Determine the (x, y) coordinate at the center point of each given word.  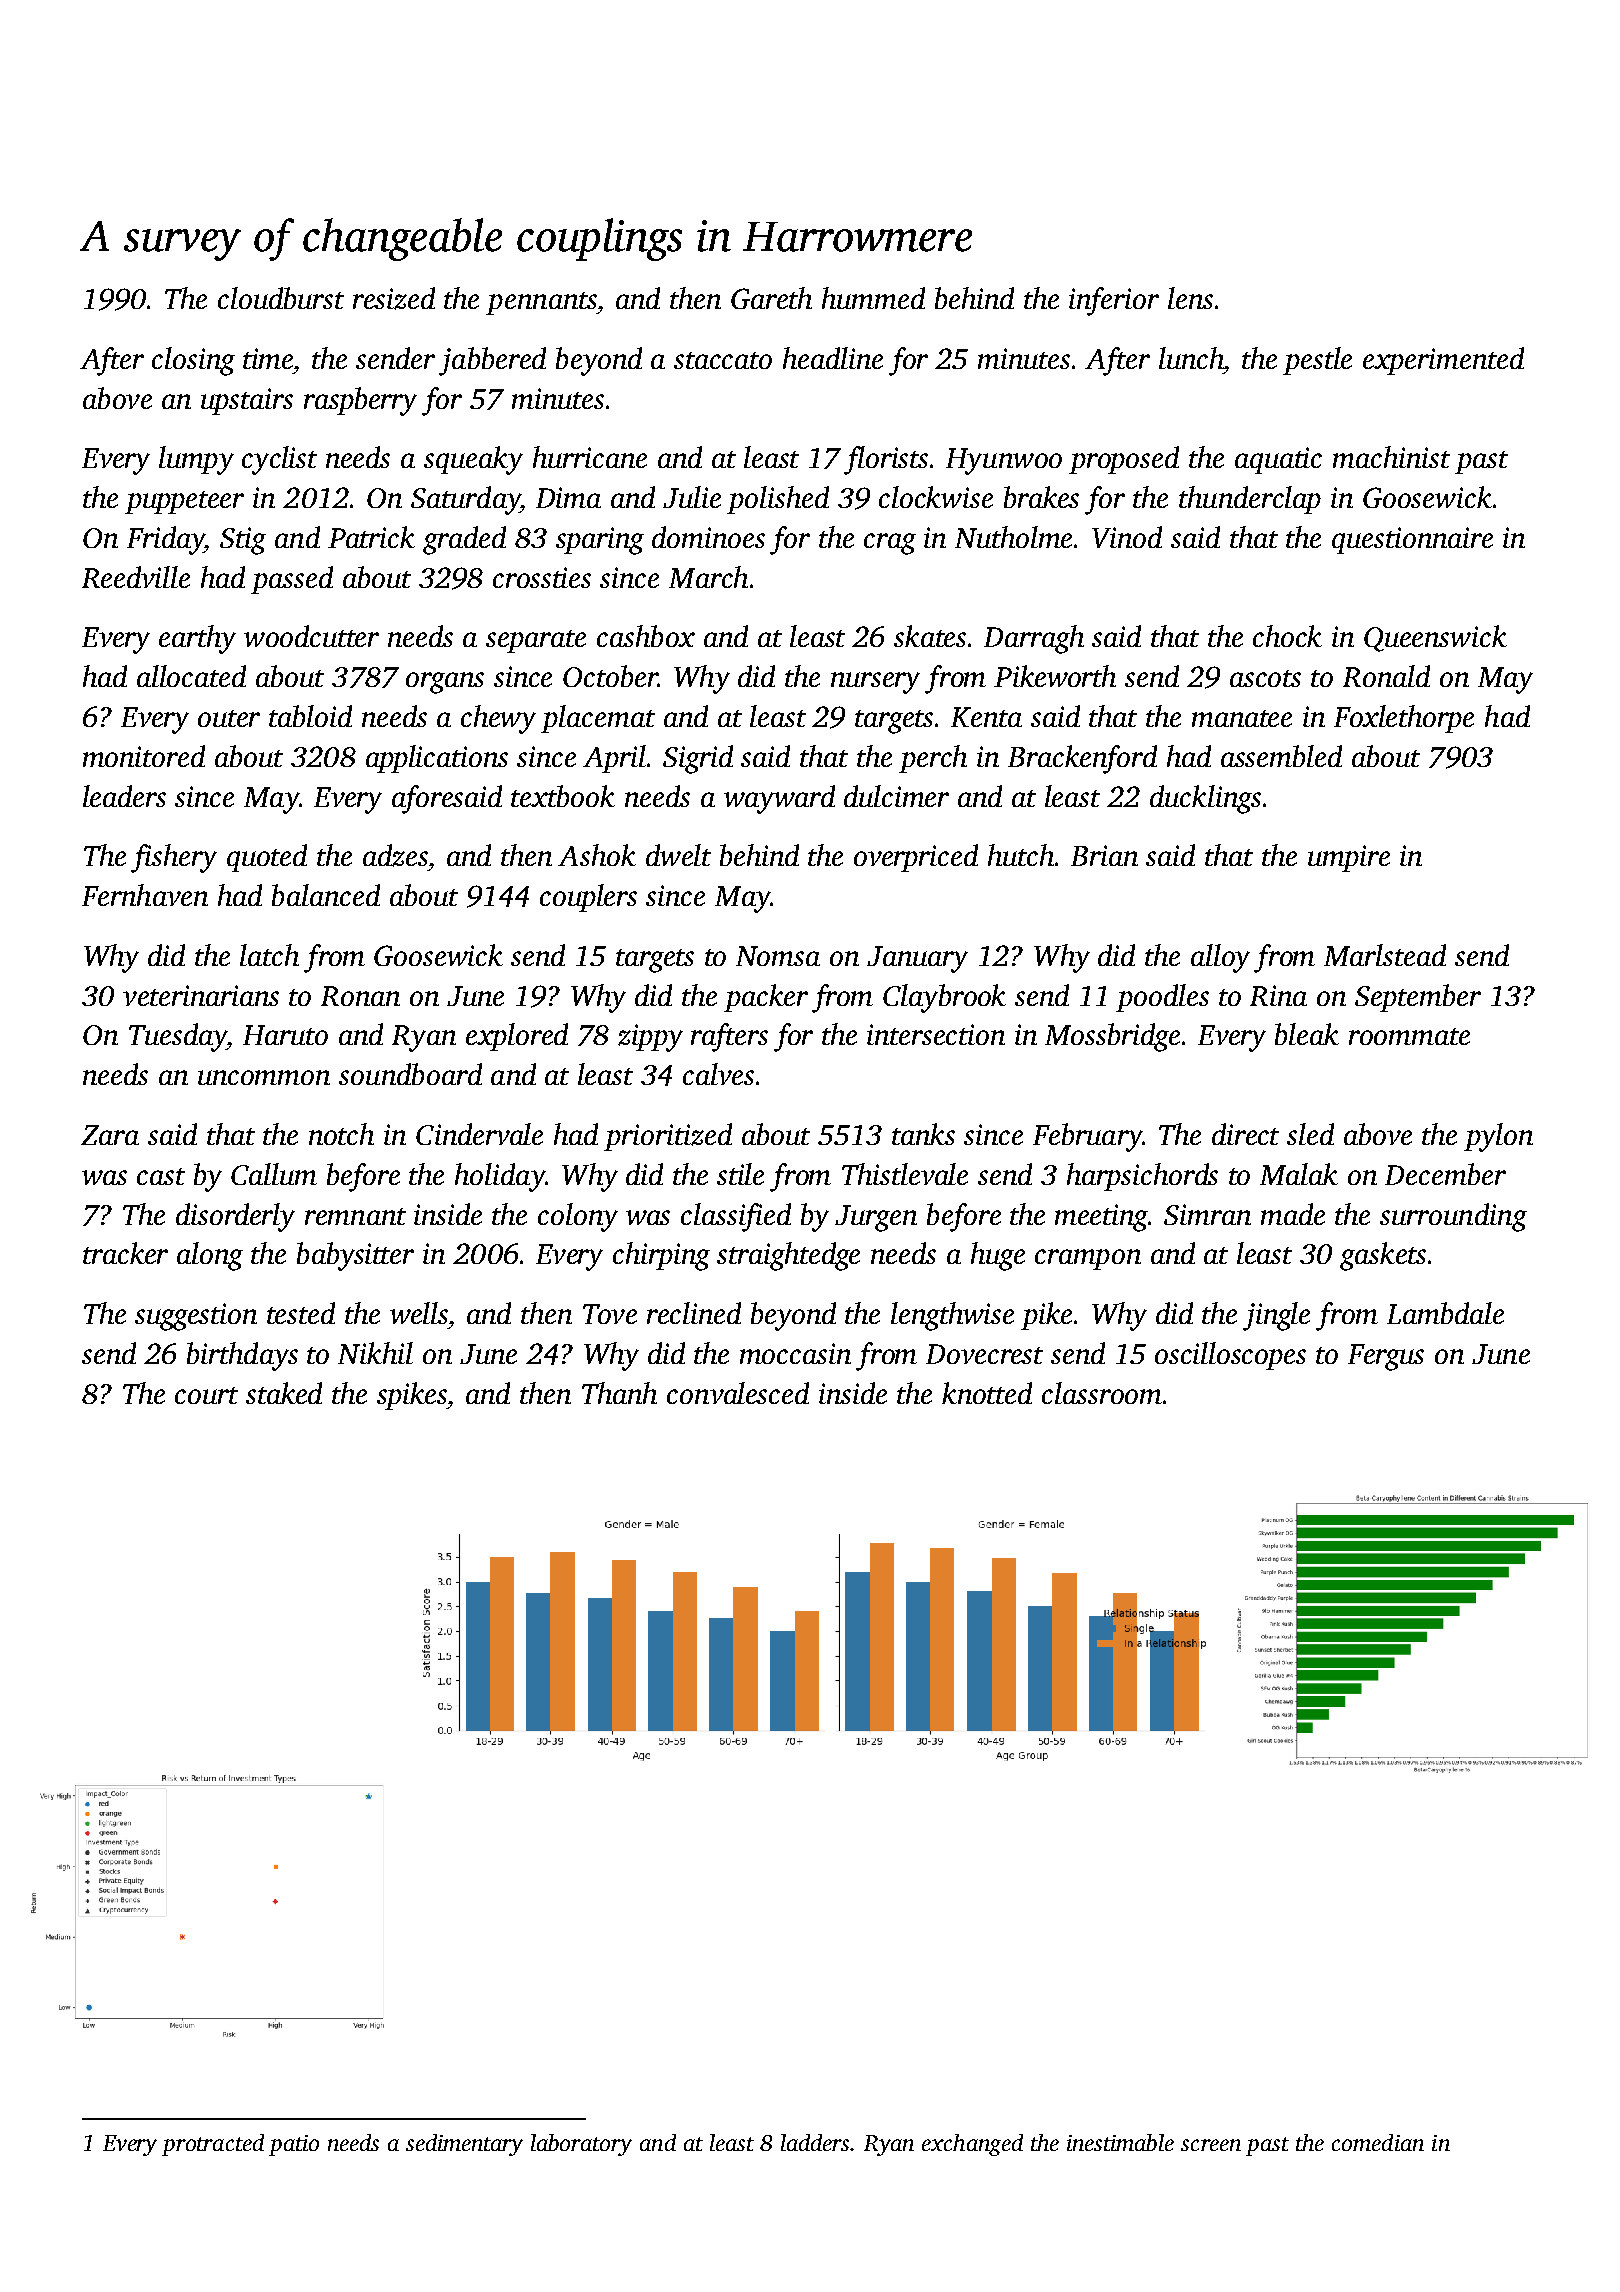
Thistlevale (905, 1174)
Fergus (1386, 1357)
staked (284, 1393)
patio (294, 2145)
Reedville (136, 577)
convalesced (738, 1393)
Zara (110, 1135)
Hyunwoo (1004, 461)
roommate (1409, 1036)
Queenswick (1435, 638)
